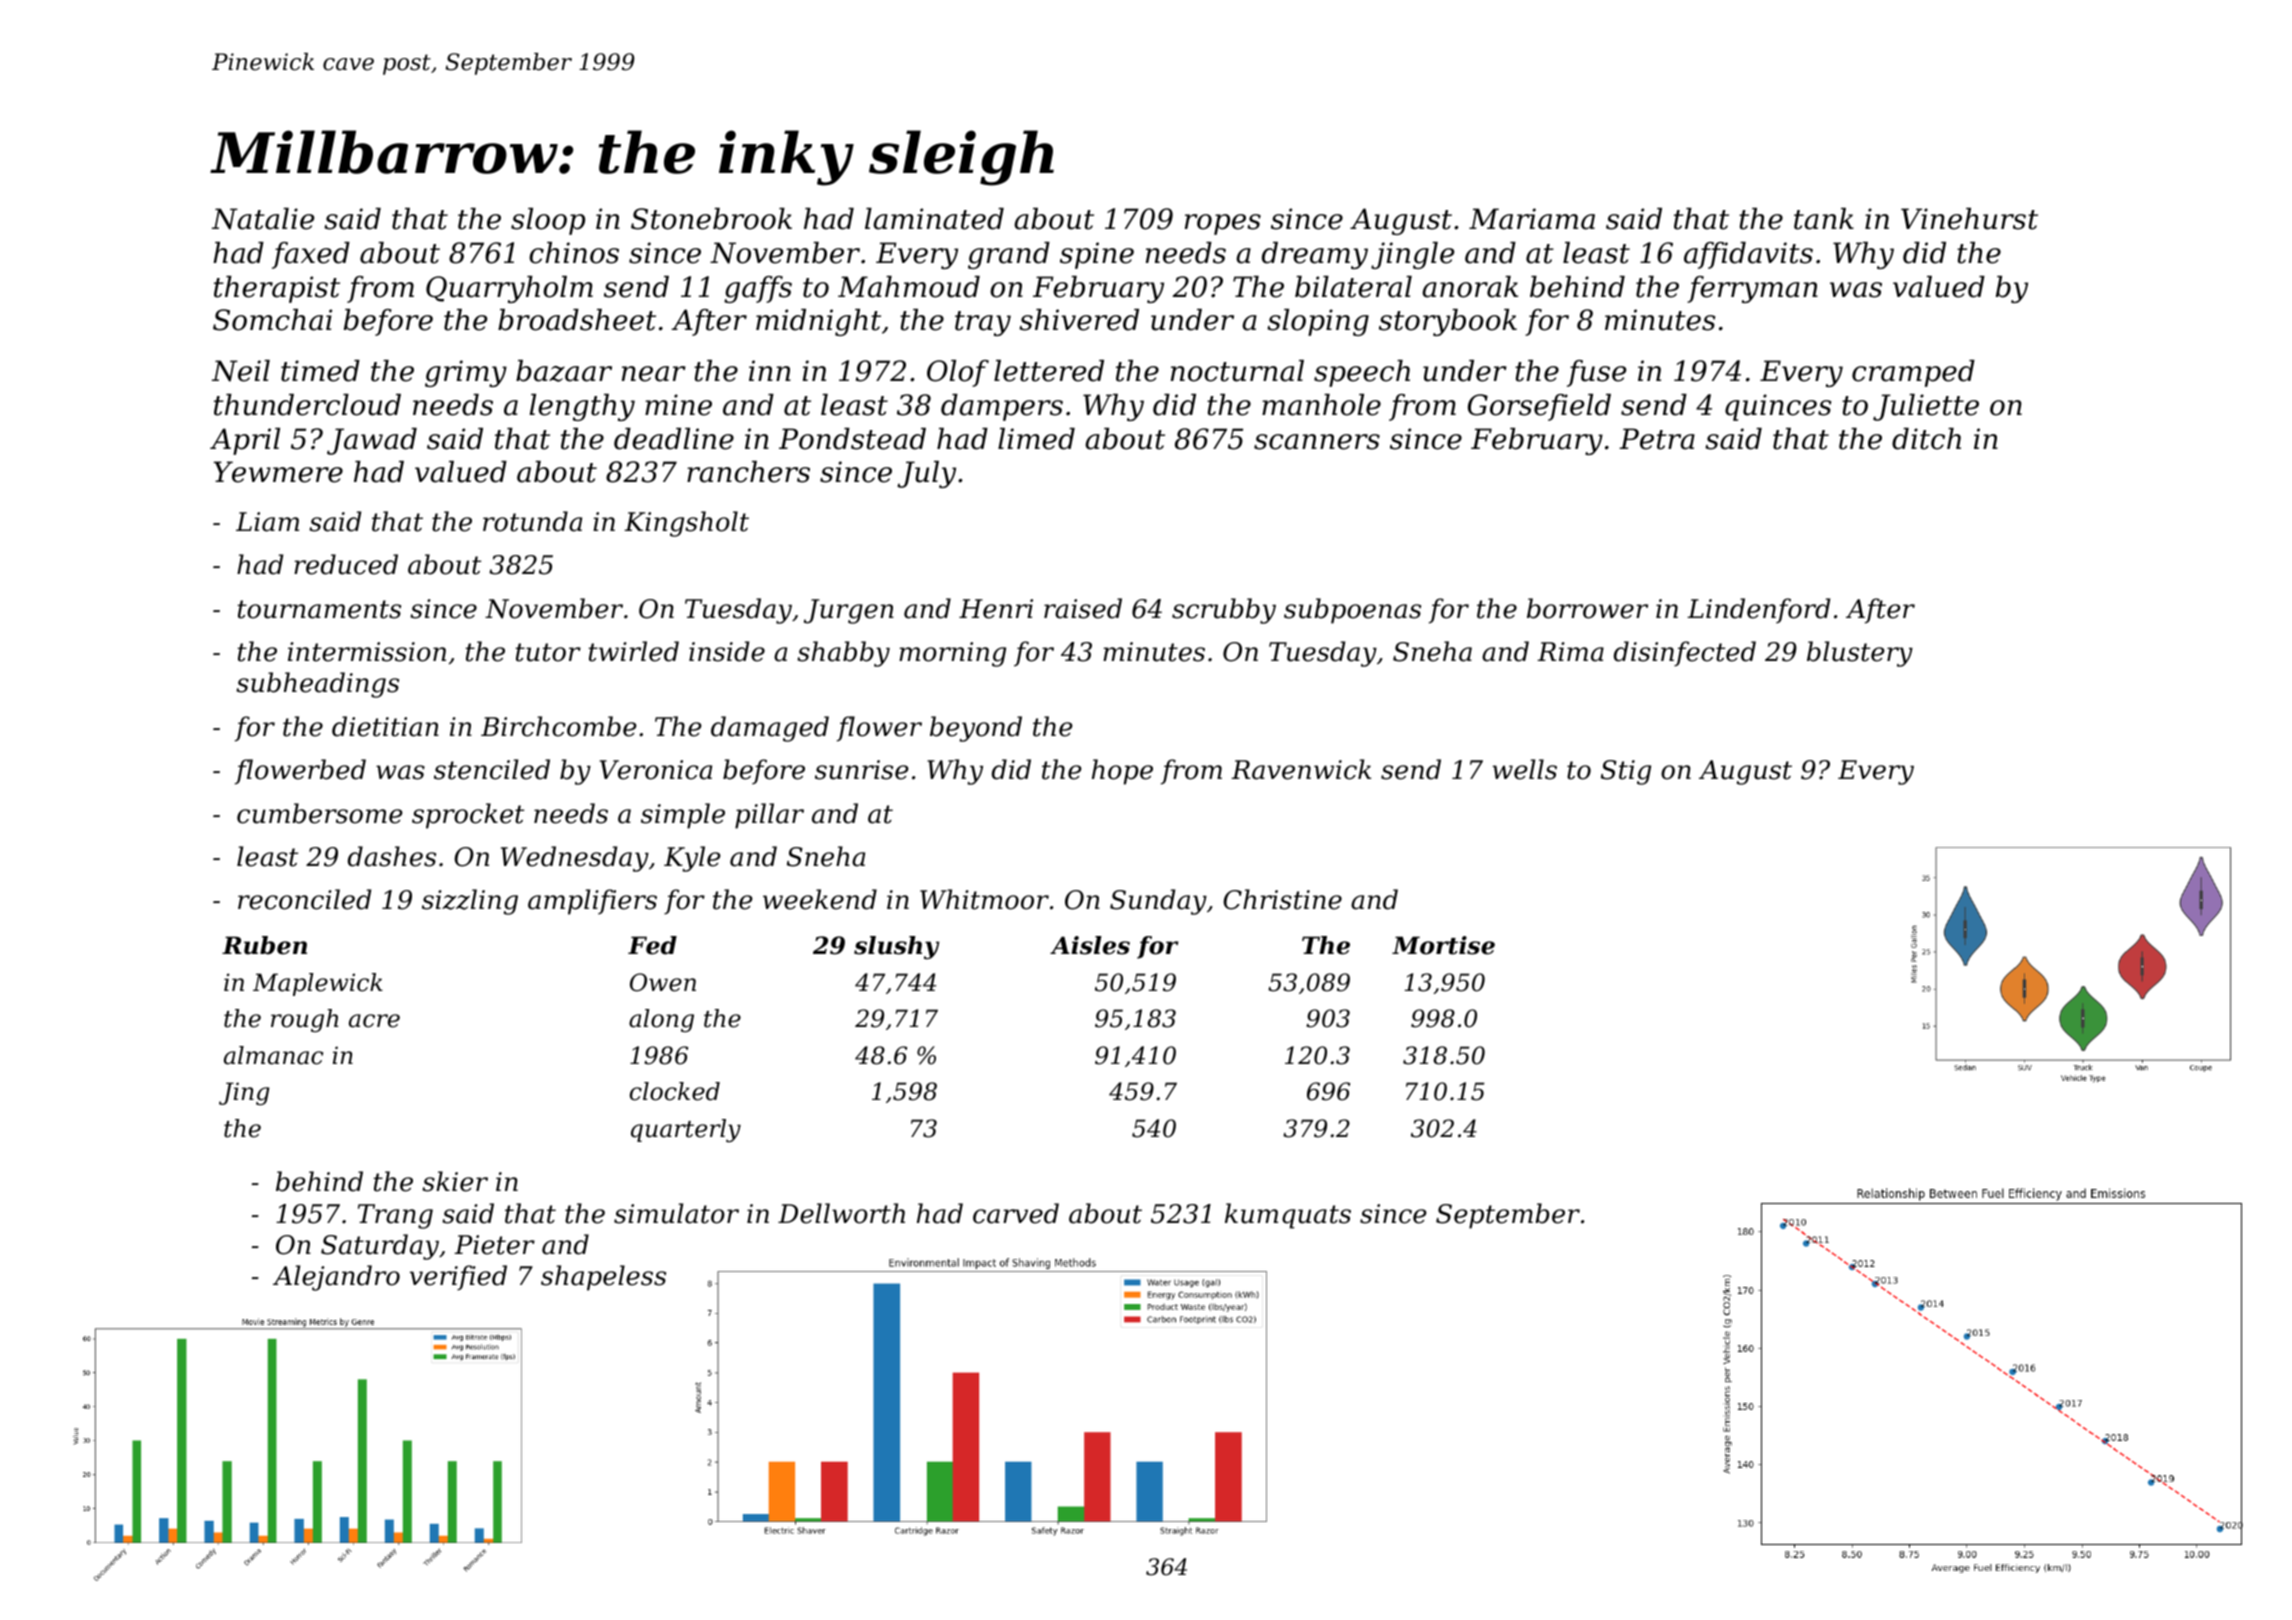  What do you see at coordinates (748, 472) in the screenshot?
I see `ranchers` at bounding box center [748, 472].
